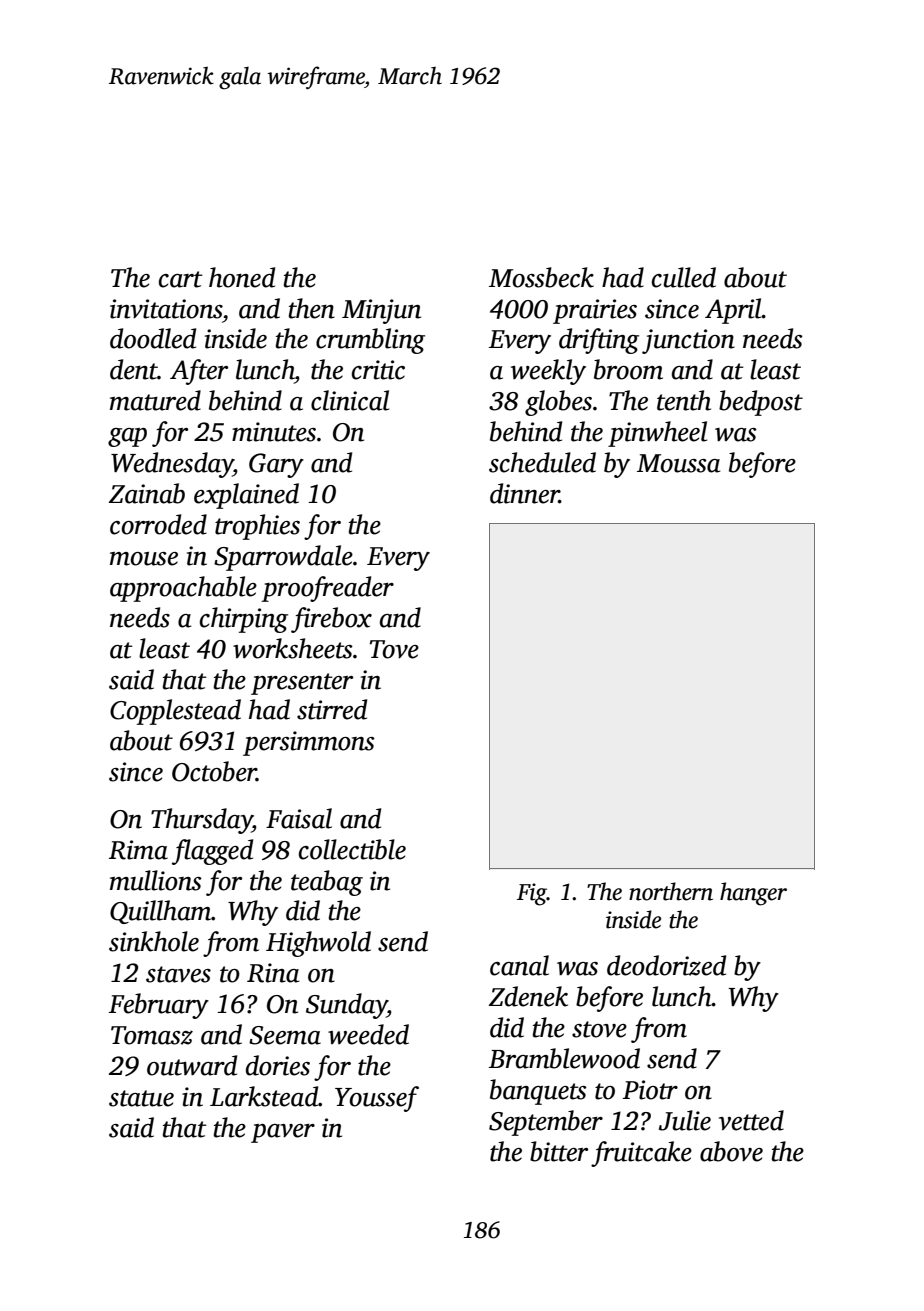 The height and width of the document is (1311, 924). Describe the element at coordinates (283, 1133) in the document. I see `paver` at that location.
